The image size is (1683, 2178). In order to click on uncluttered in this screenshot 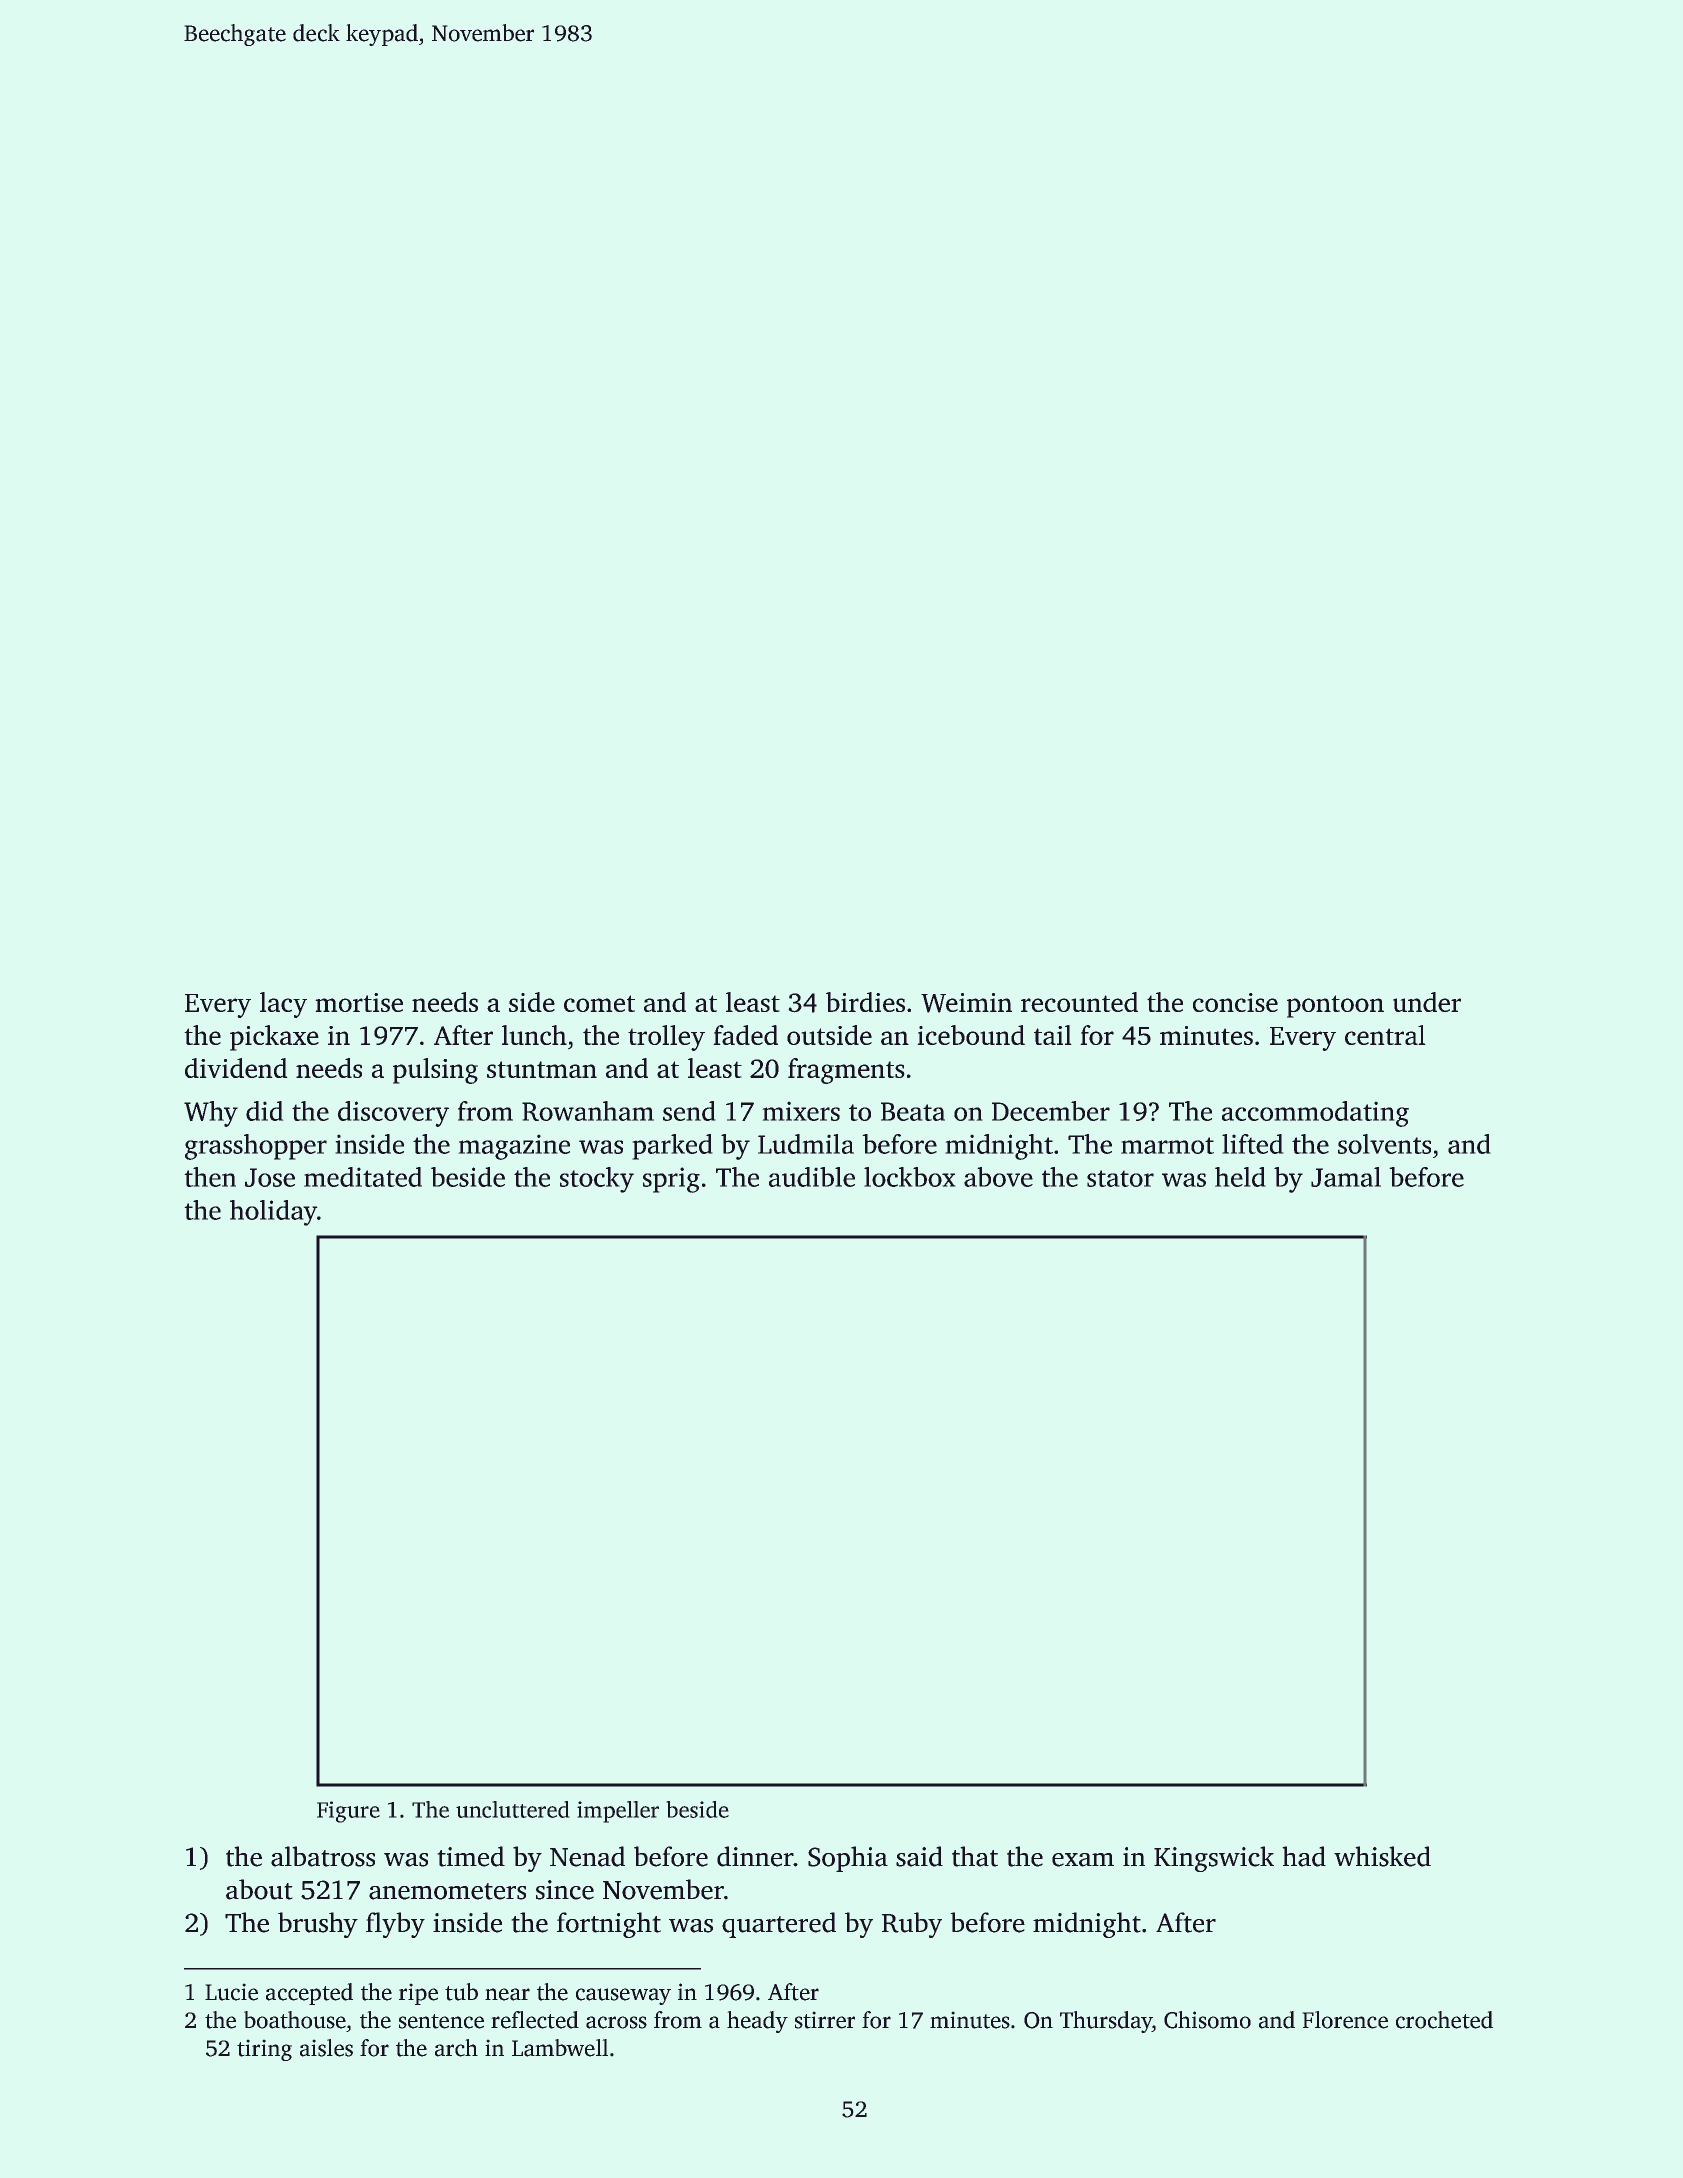, I will do `click(512, 1809)`.
